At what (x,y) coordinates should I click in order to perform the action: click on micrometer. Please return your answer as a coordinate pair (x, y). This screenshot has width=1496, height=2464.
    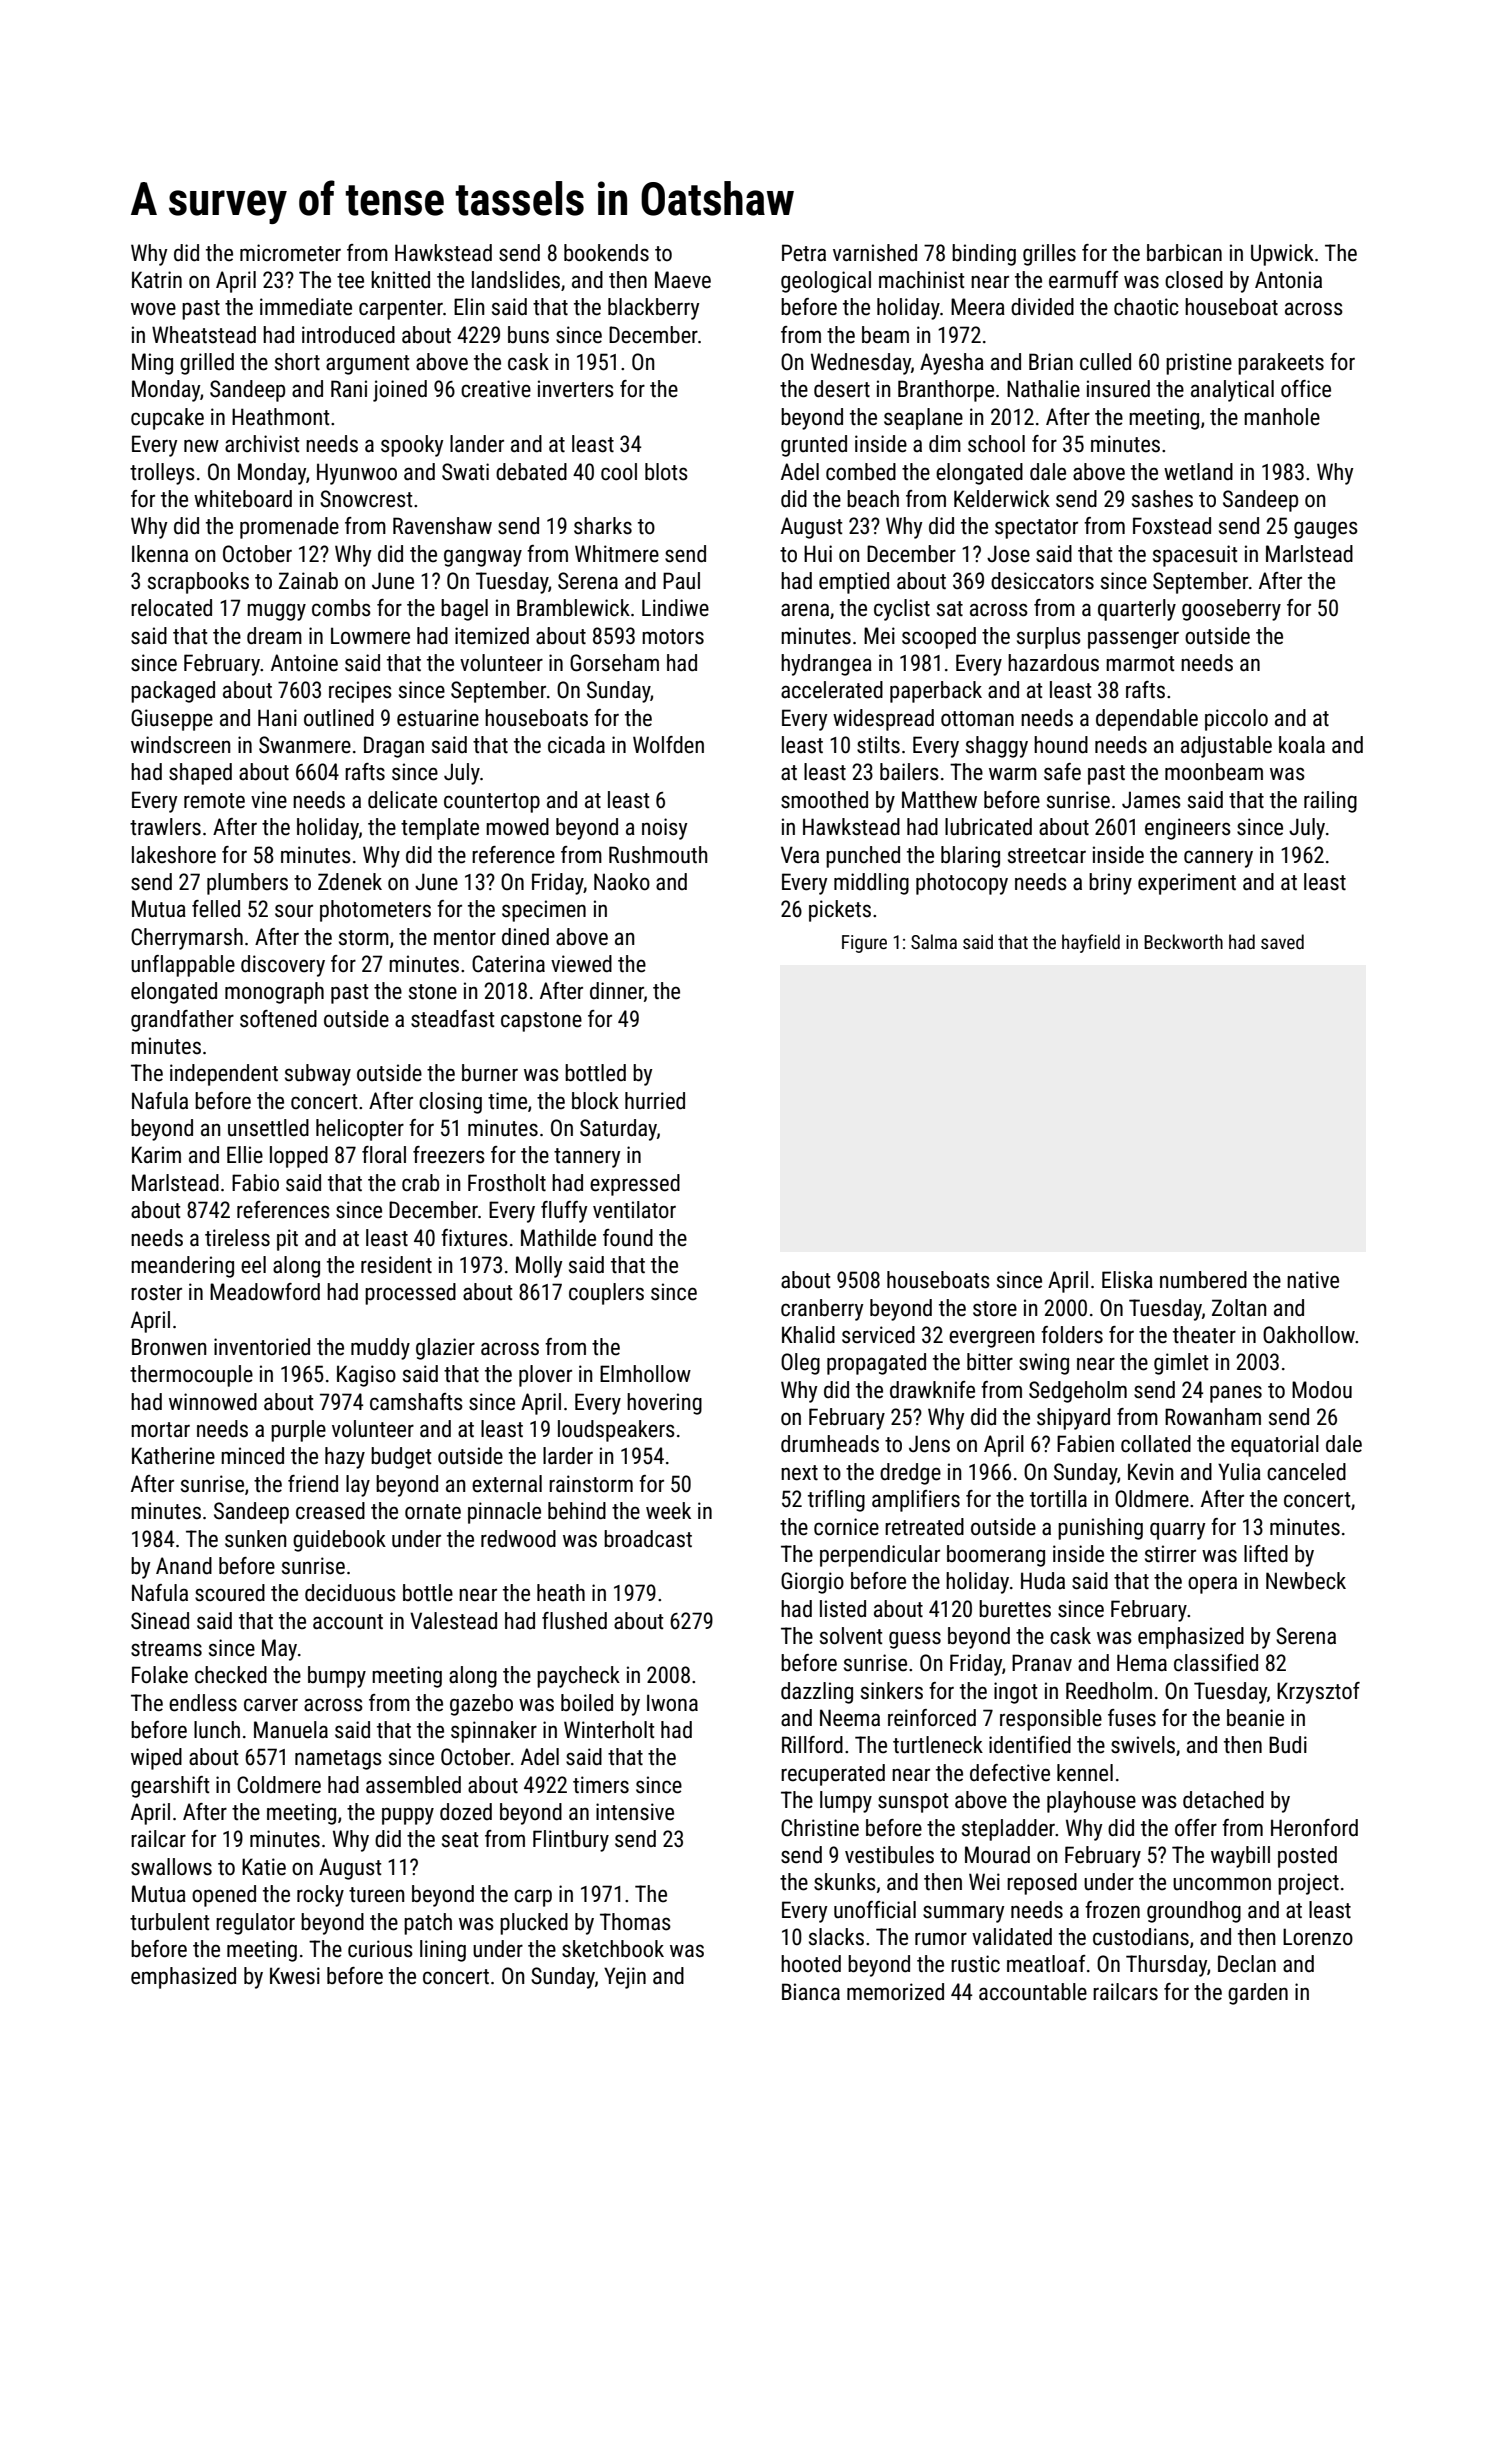
    Looking at the image, I should click on (290, 253).
